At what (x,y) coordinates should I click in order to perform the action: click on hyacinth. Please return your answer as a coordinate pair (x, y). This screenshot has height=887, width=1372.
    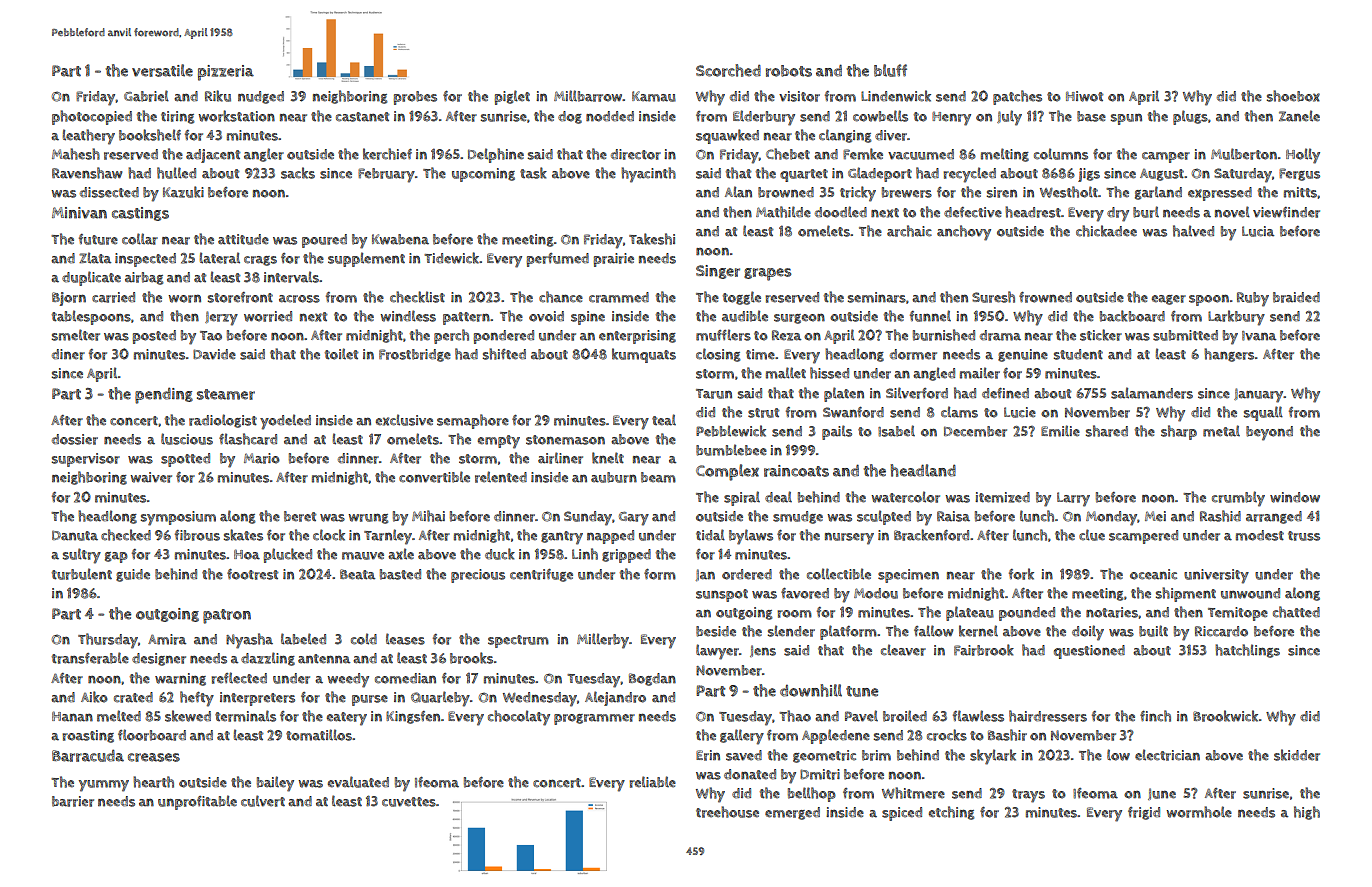
    Looking at the image, I should click on (648, 175).
